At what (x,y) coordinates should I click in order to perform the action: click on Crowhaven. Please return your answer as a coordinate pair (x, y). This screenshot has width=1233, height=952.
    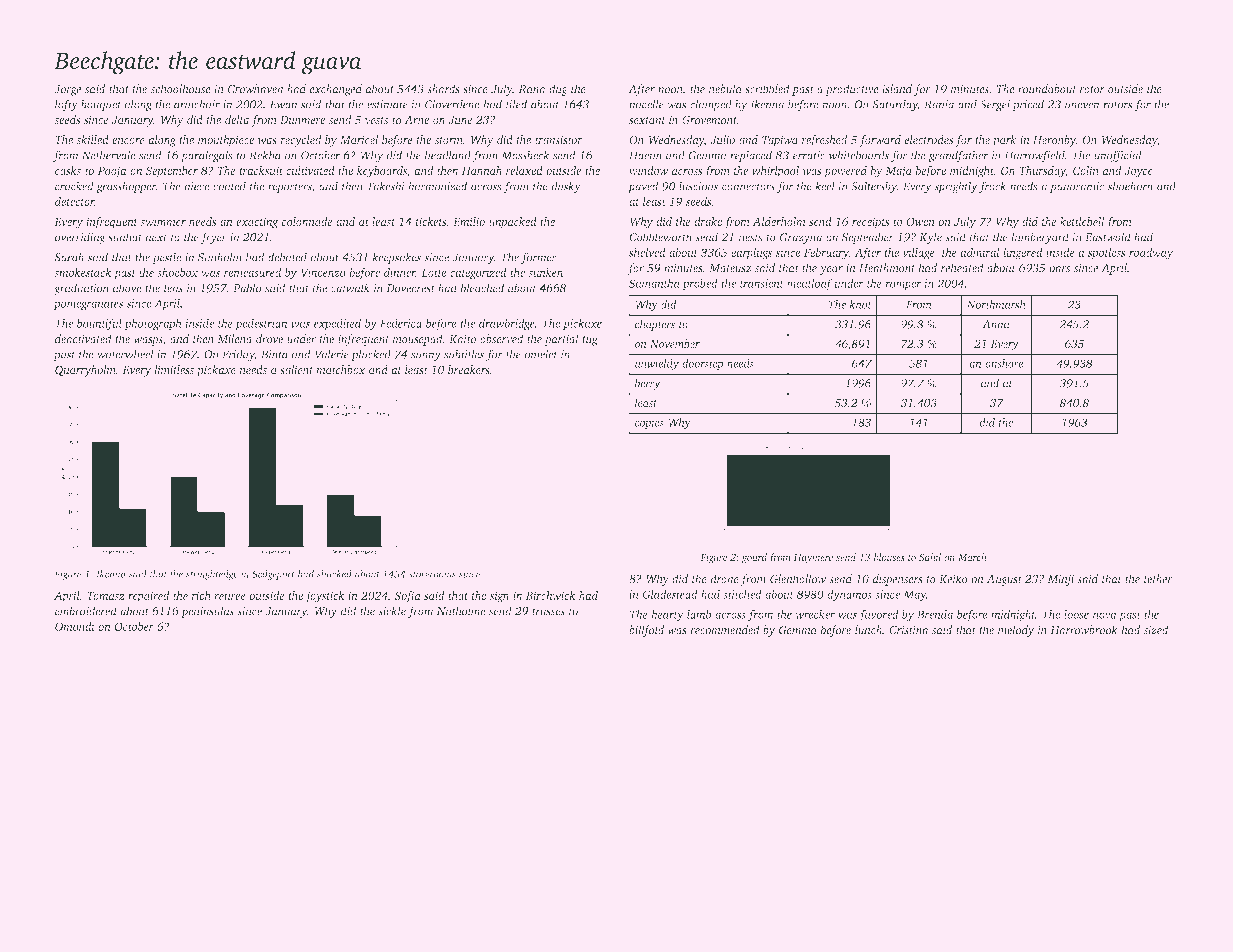
    Looking at the image, I should click on (255, 89).
